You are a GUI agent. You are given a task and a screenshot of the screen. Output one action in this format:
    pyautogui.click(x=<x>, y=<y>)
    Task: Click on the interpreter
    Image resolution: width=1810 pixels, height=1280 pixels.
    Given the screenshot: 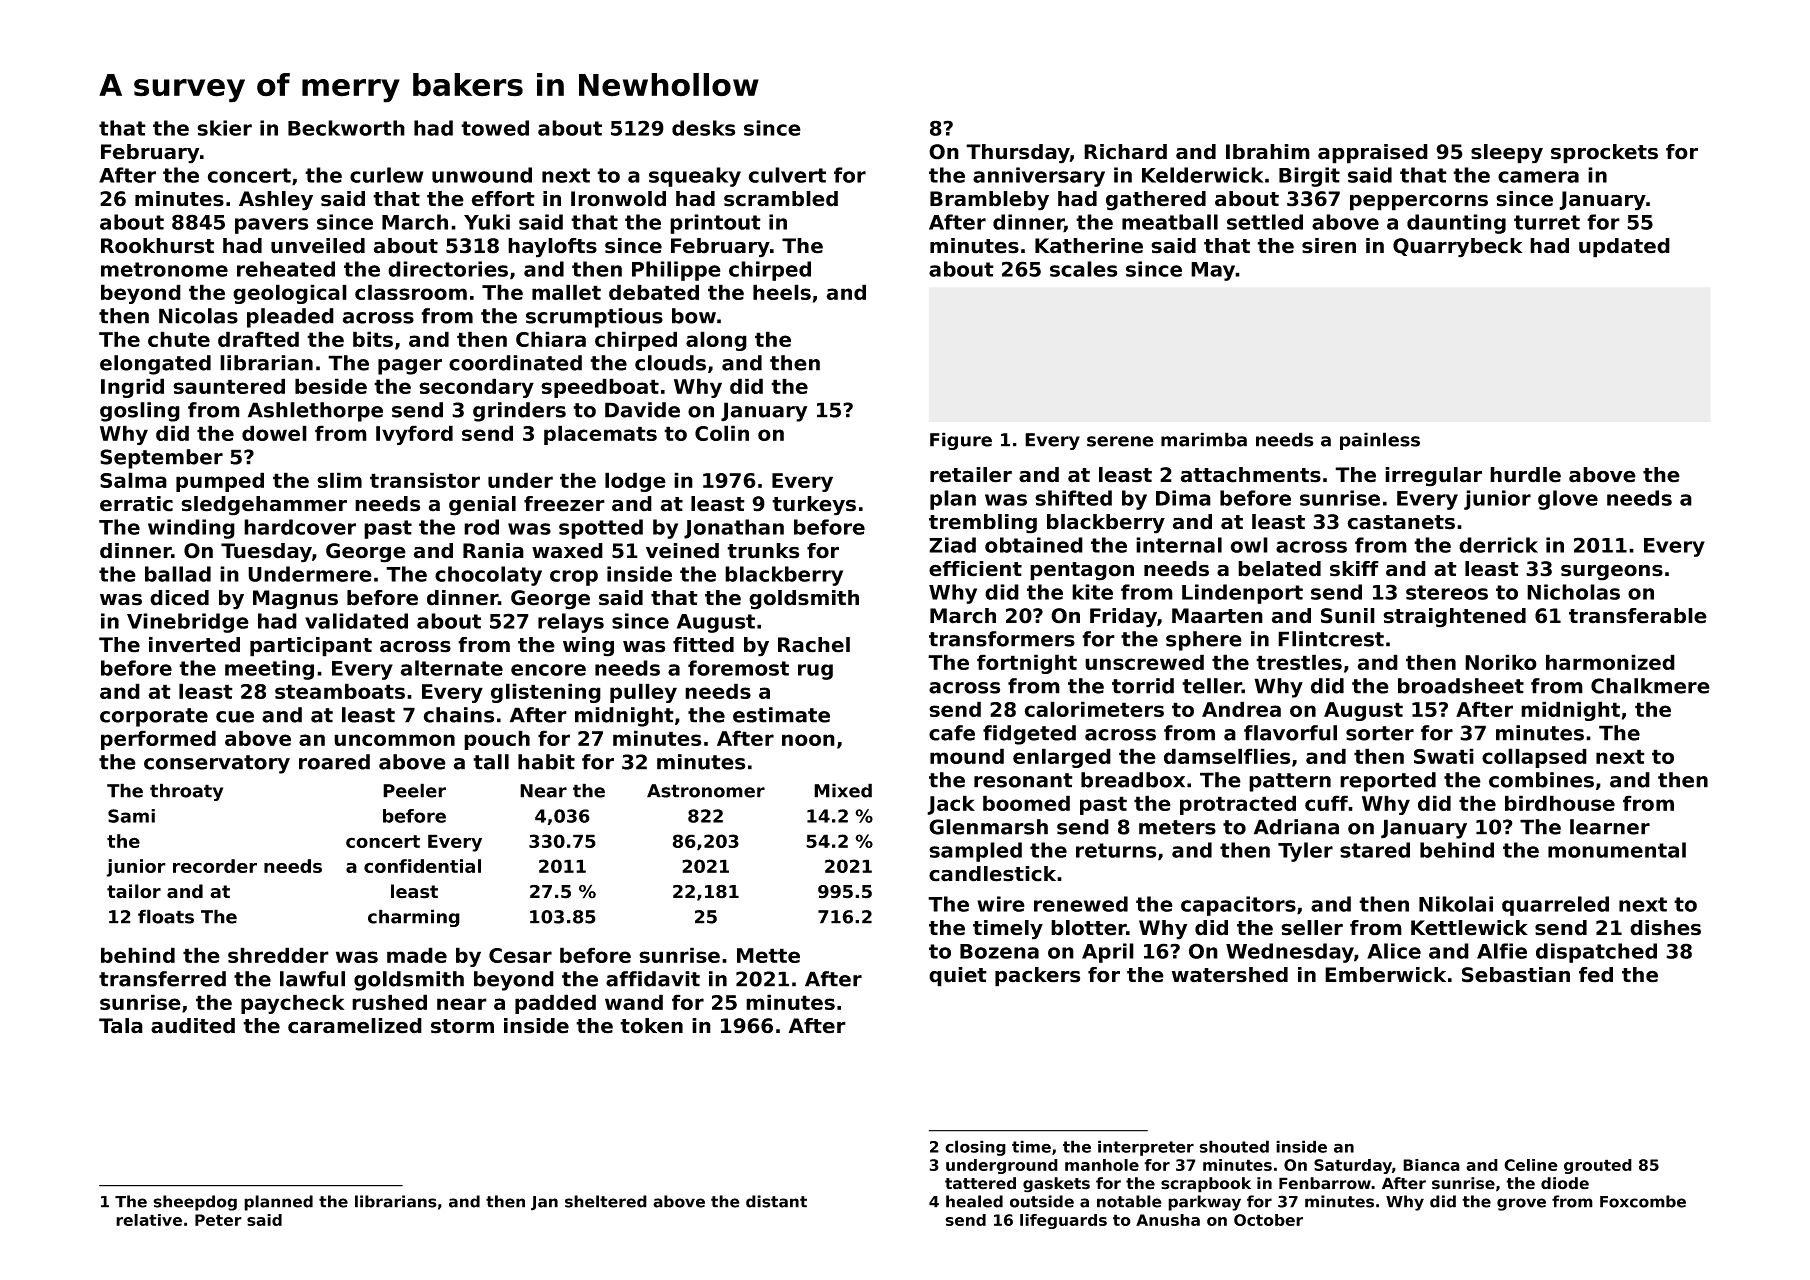 What is the action you would take?
    pyautogui.click(x=1146, y=1148)
